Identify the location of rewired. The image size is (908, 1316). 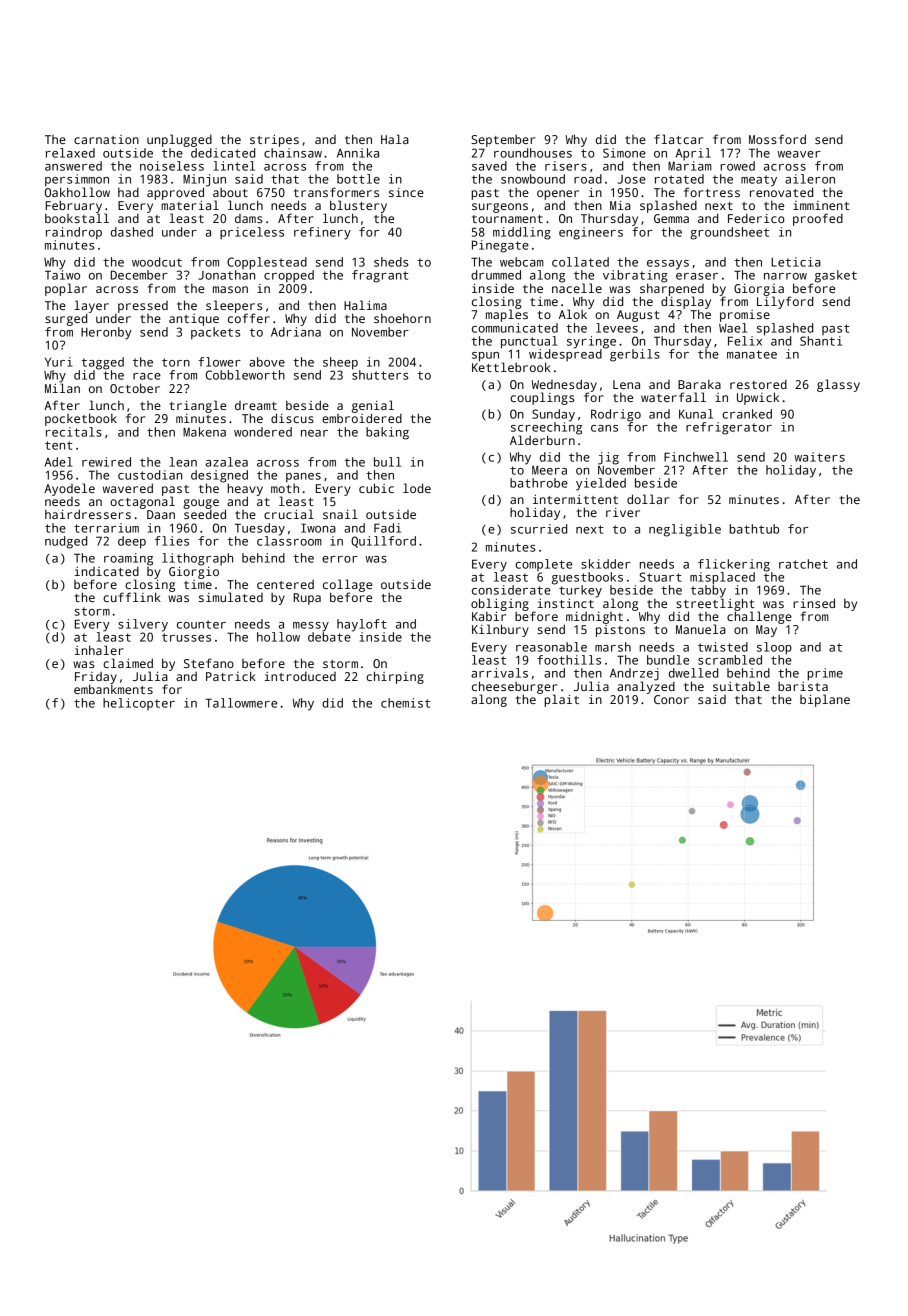
(106, 462).
